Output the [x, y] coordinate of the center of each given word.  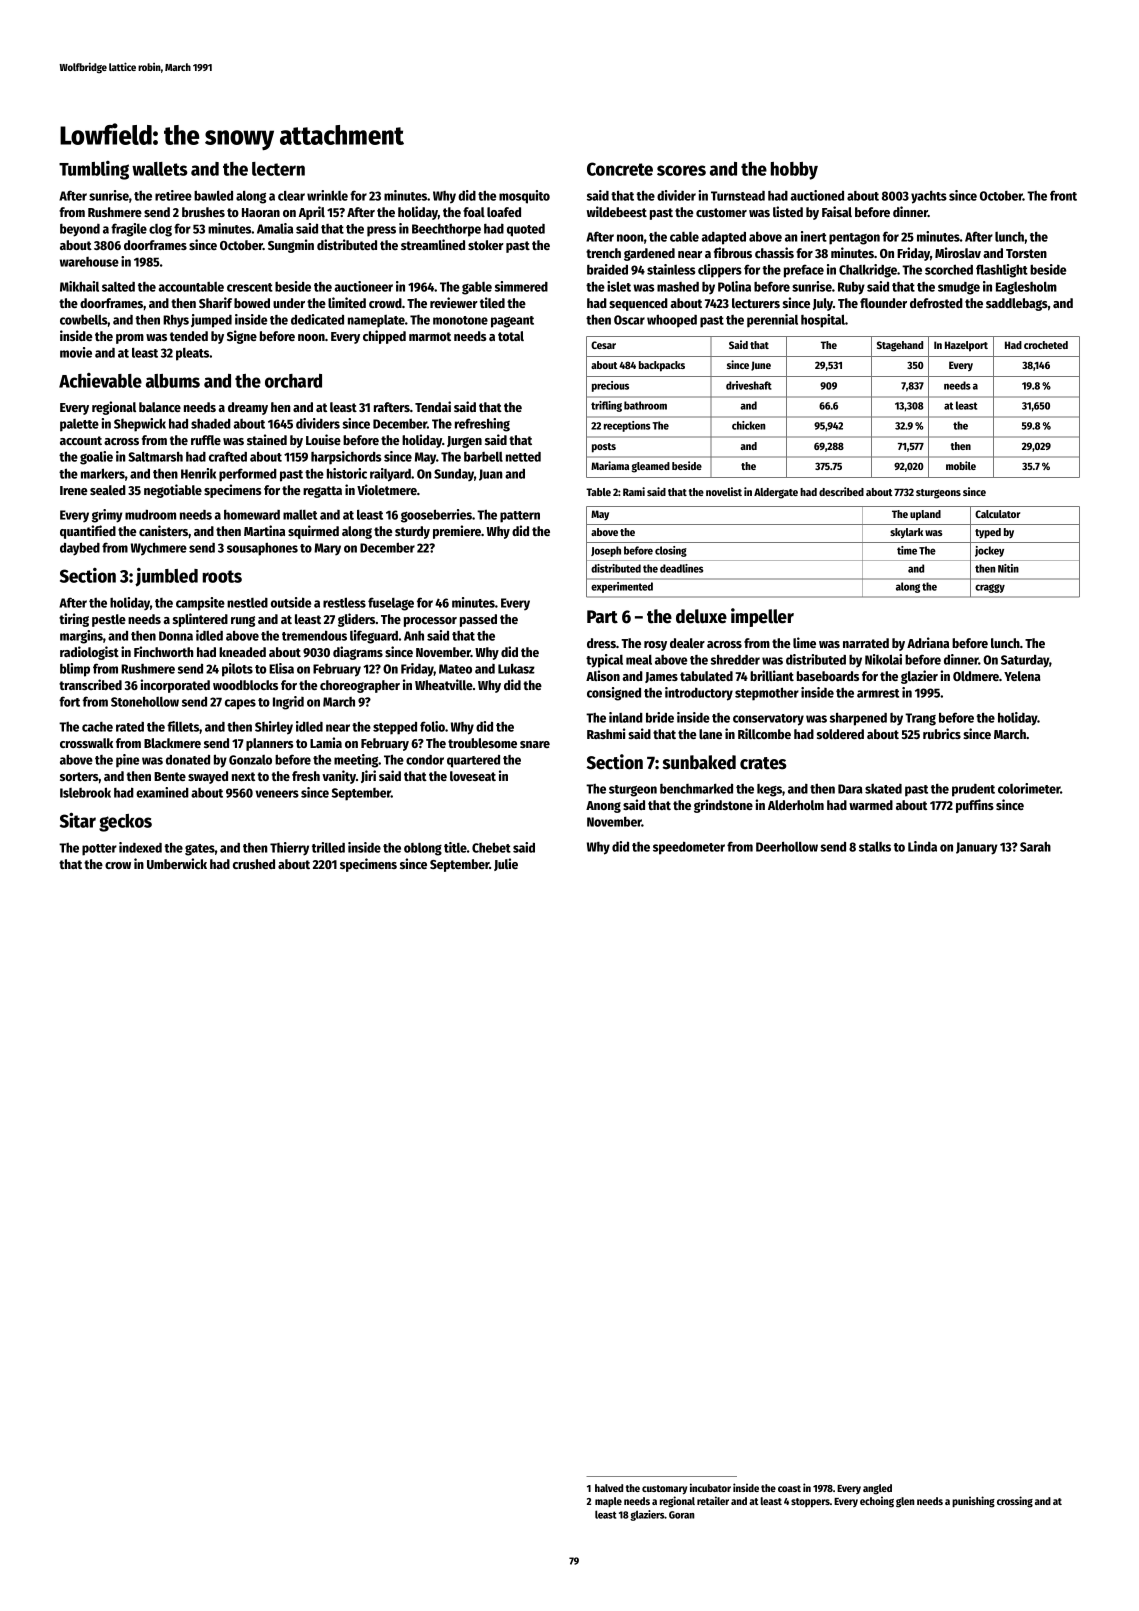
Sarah [1035, 846]
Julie [506, 864]
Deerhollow [787, 846]
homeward [252, 515]
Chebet [491, 847]
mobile [961, 465]
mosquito [524, 197]
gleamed [651, 467]
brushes [203, 212]
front [1063, 195]
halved [609, 1488]
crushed [254, 864]
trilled [328, 847]
